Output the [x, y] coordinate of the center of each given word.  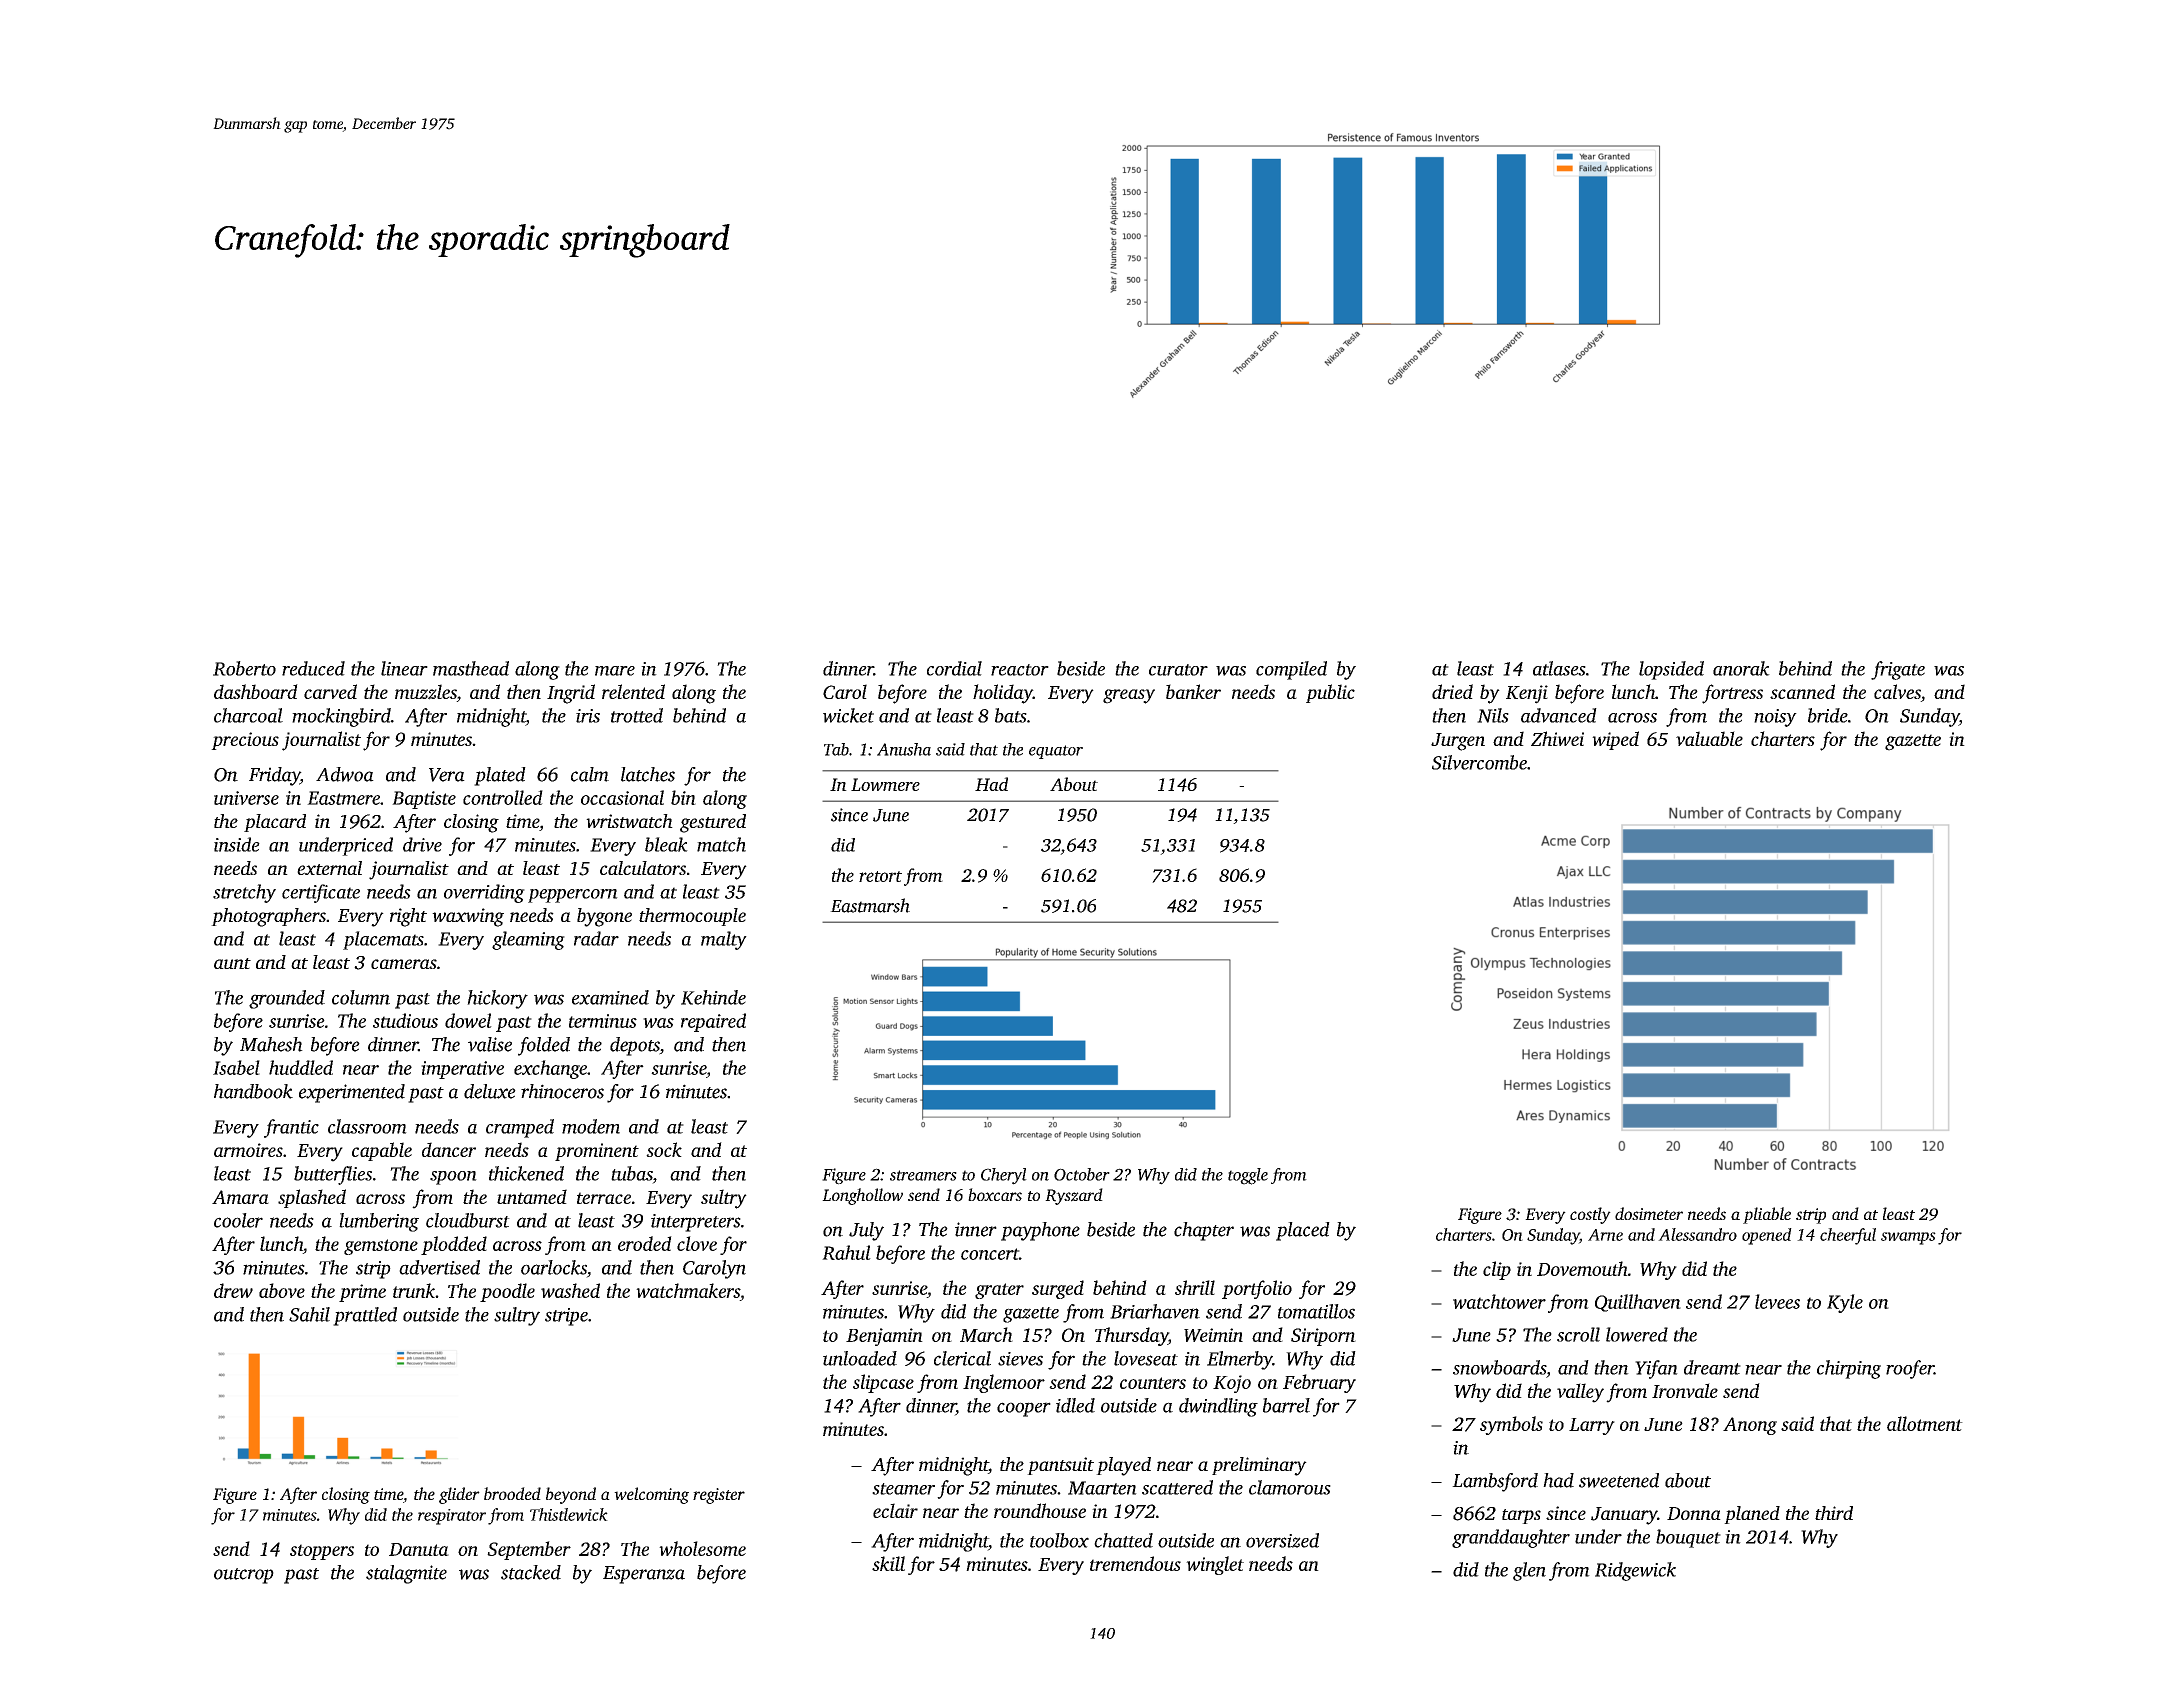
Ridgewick [1635, 1571]
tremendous [1135, 1563]
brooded [512, 1493]
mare [615, 671]
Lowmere [885, 784]
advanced [1559, 715]
